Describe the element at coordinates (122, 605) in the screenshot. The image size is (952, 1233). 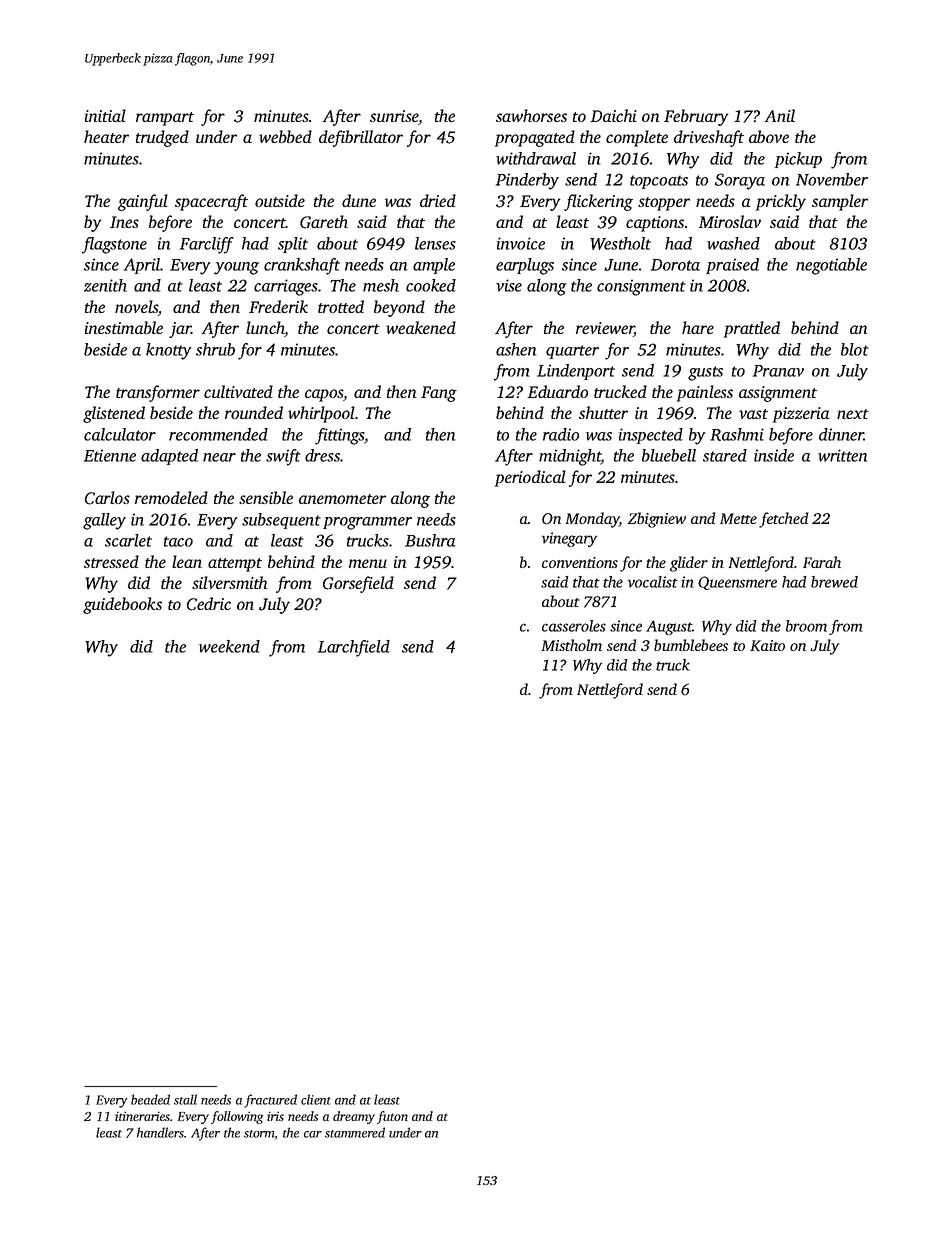
I see `guidebooks` at that location.
